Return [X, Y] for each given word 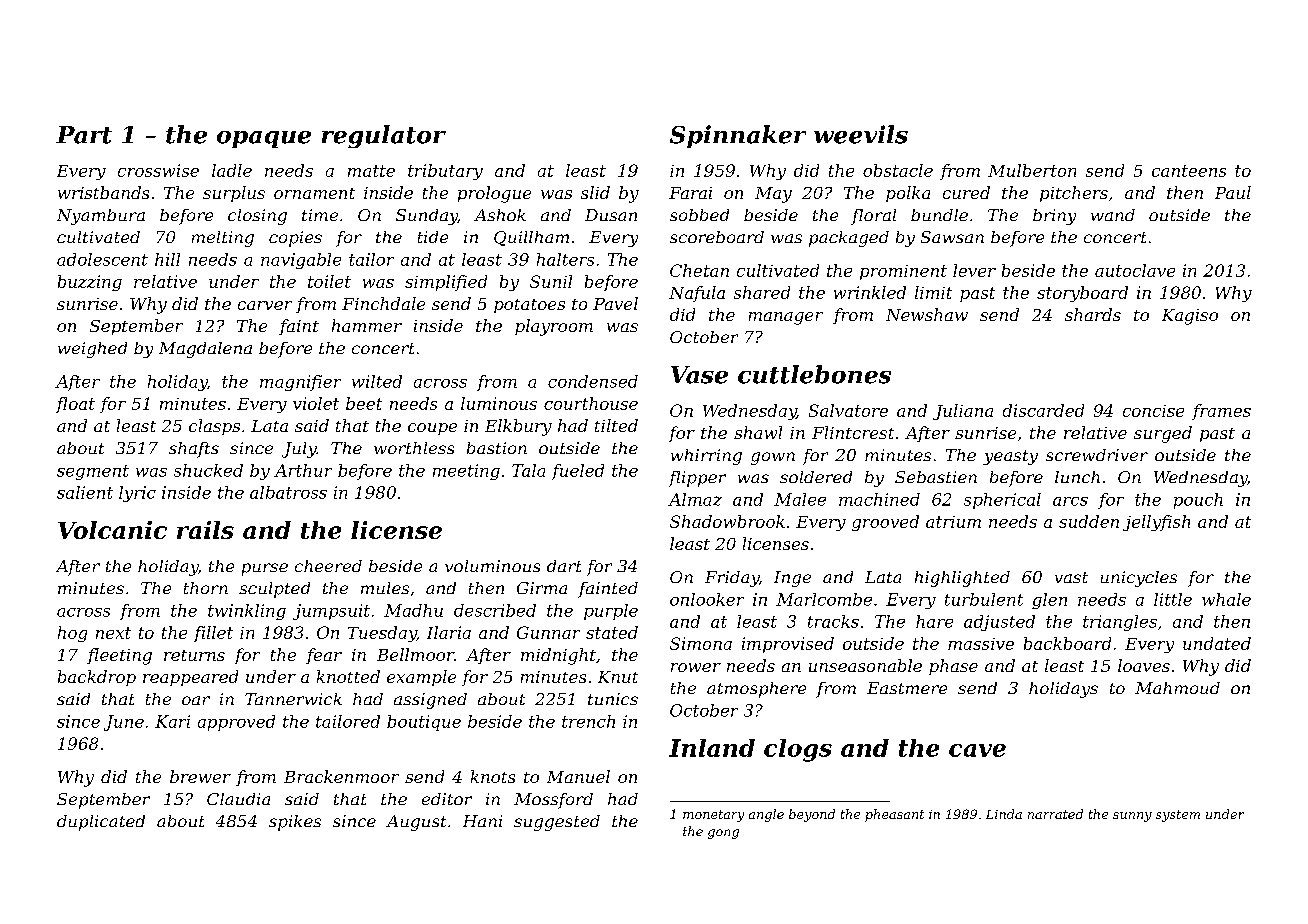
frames [1221, 412]
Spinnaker [738, 136]
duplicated [101, 823]
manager [786, 318]
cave [977, 750]
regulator [384, 136]
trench [588, 721]
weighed [92, 350]
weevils [861, 134]
